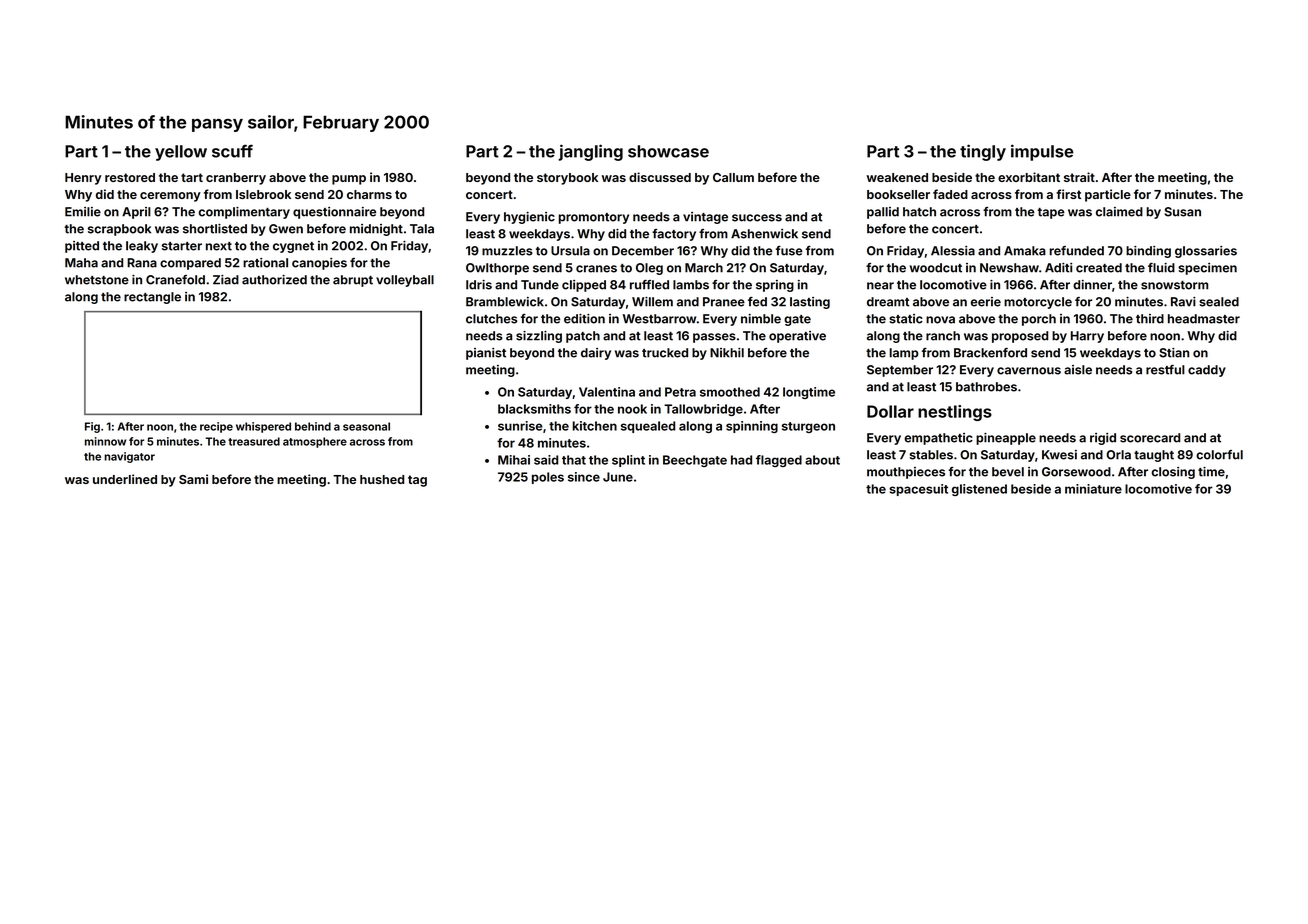  I want to click on Stian, so click(1174, 353).
